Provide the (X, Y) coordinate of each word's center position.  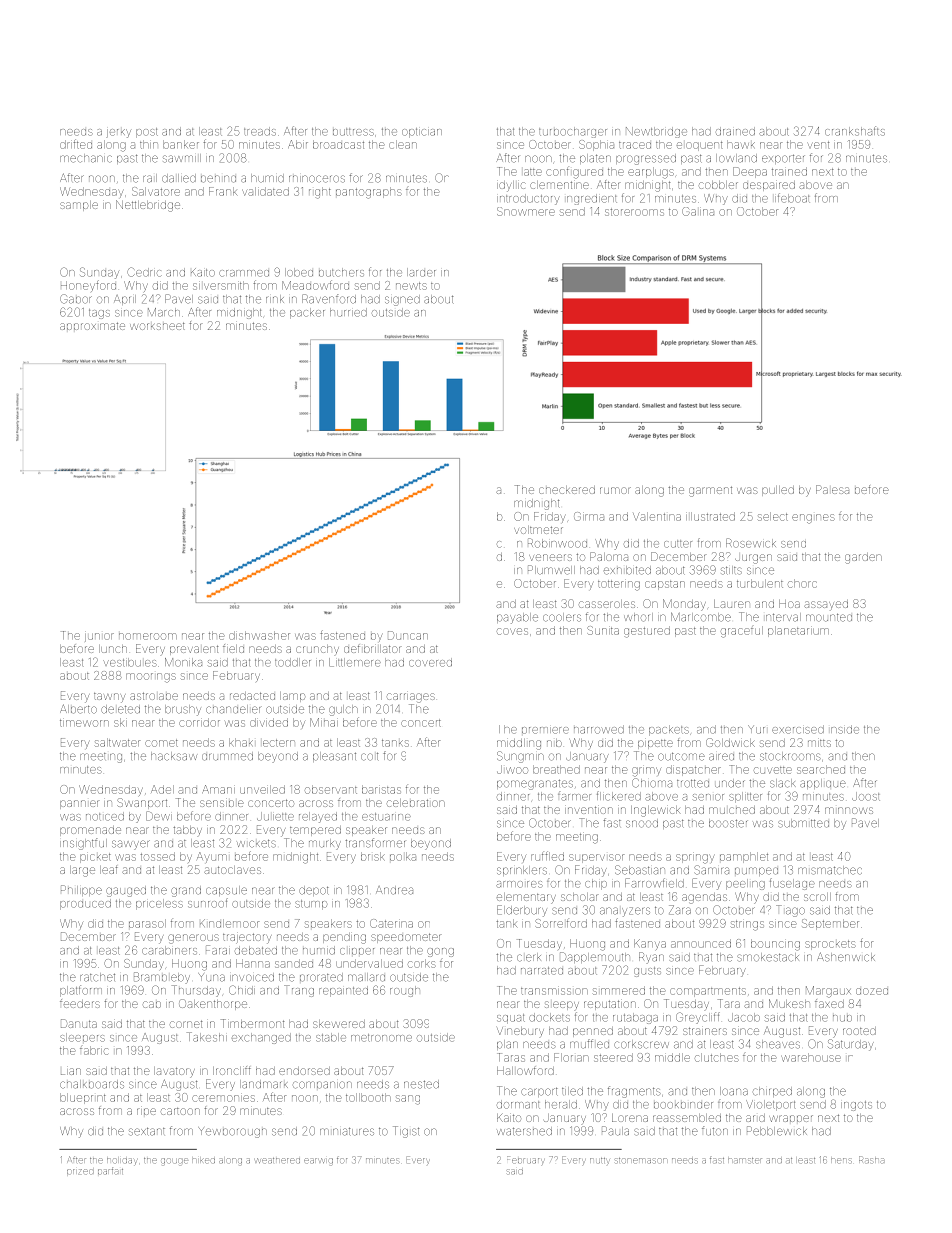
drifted (76, 144)
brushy (183, 710)
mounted (829, 618)
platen (595, 159)
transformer (375, 843)
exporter (783, 159)
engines (813, 519)
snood (642, 823)
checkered (567, 490)
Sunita (603, 630)
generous (193, 939)
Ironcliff (232, 1070)
